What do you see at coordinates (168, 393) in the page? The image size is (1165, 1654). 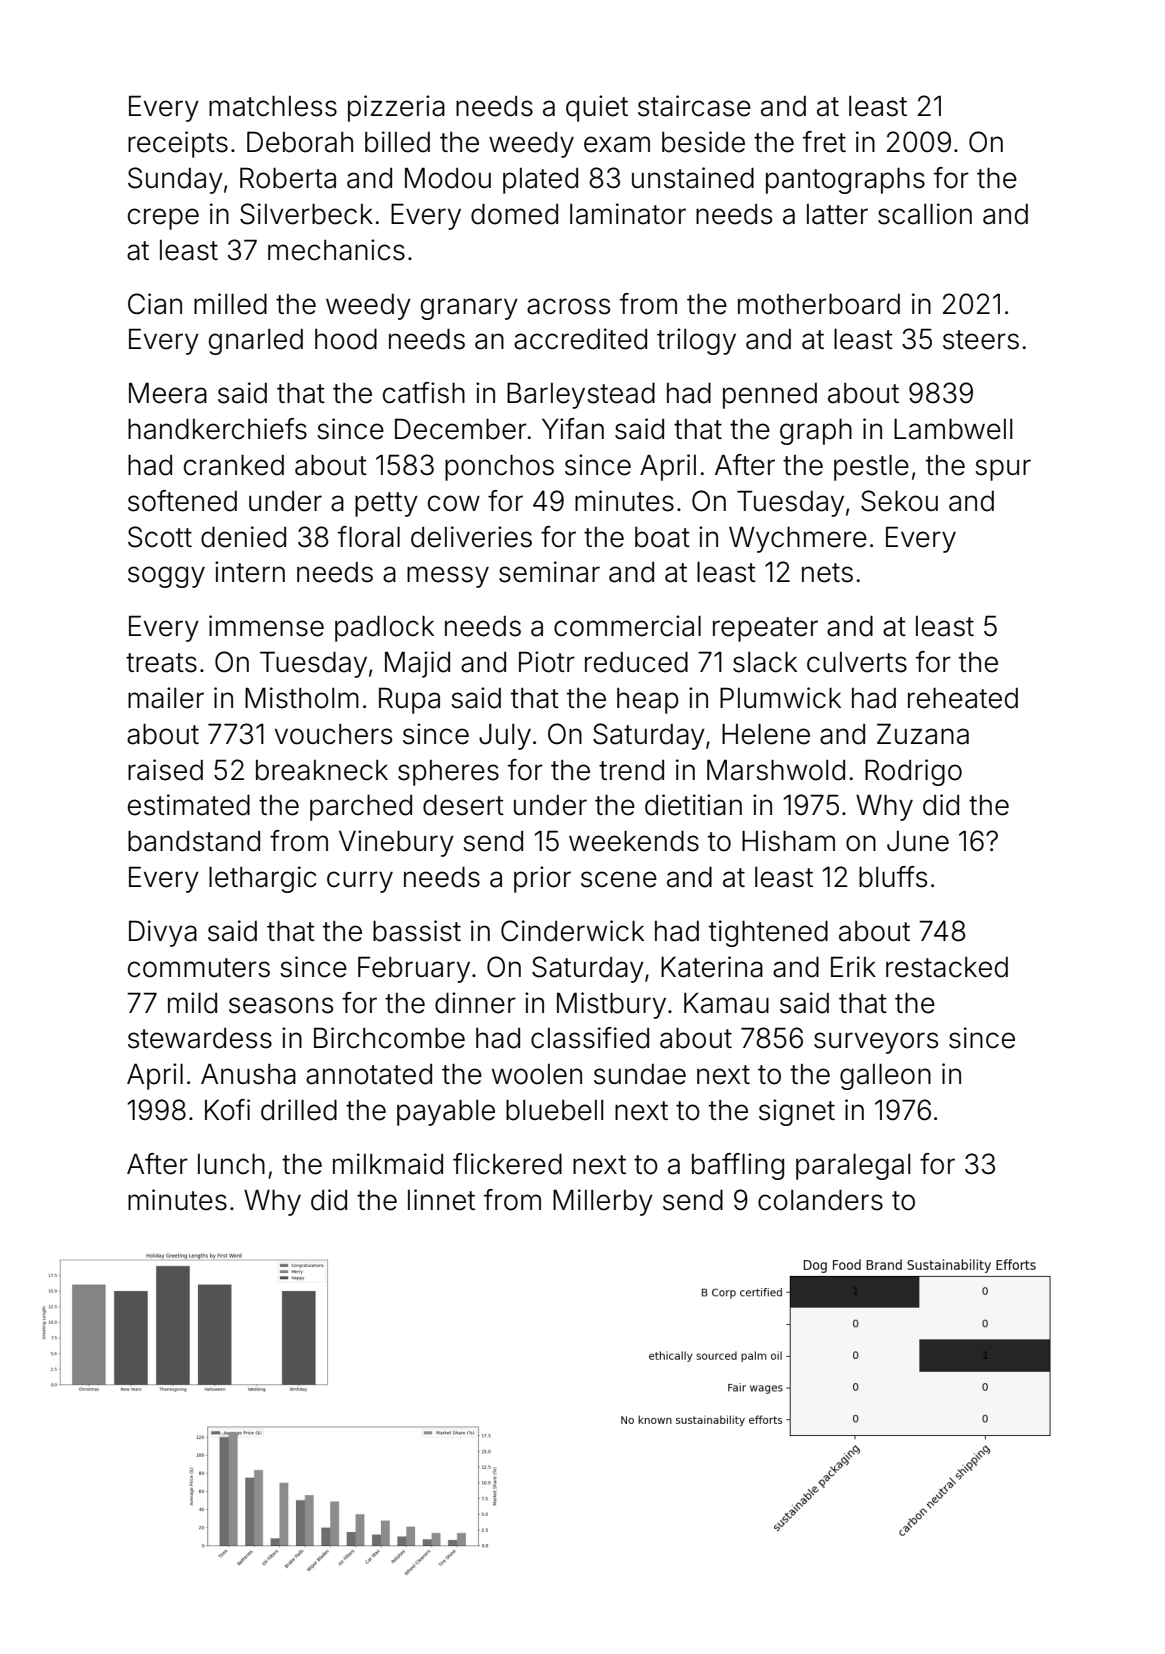 I see `Meera` at bounding box center [168, 393].
